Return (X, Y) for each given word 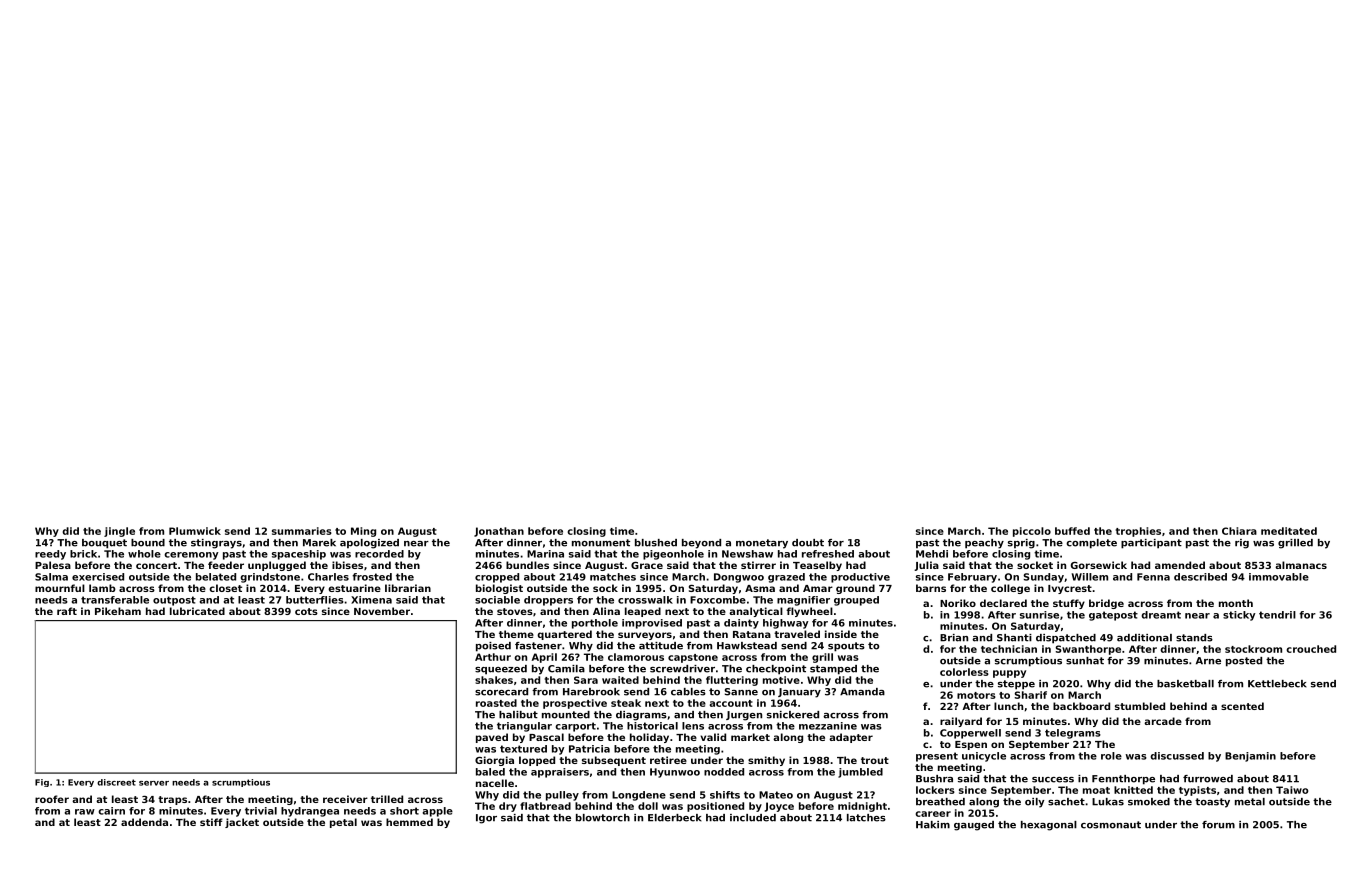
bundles (527, 565)
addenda (144, 822)
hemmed (409, 822)
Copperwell (970, 734)
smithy (766, 761)
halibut (518, 715)
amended (1180, 565)
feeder (226, 565)
